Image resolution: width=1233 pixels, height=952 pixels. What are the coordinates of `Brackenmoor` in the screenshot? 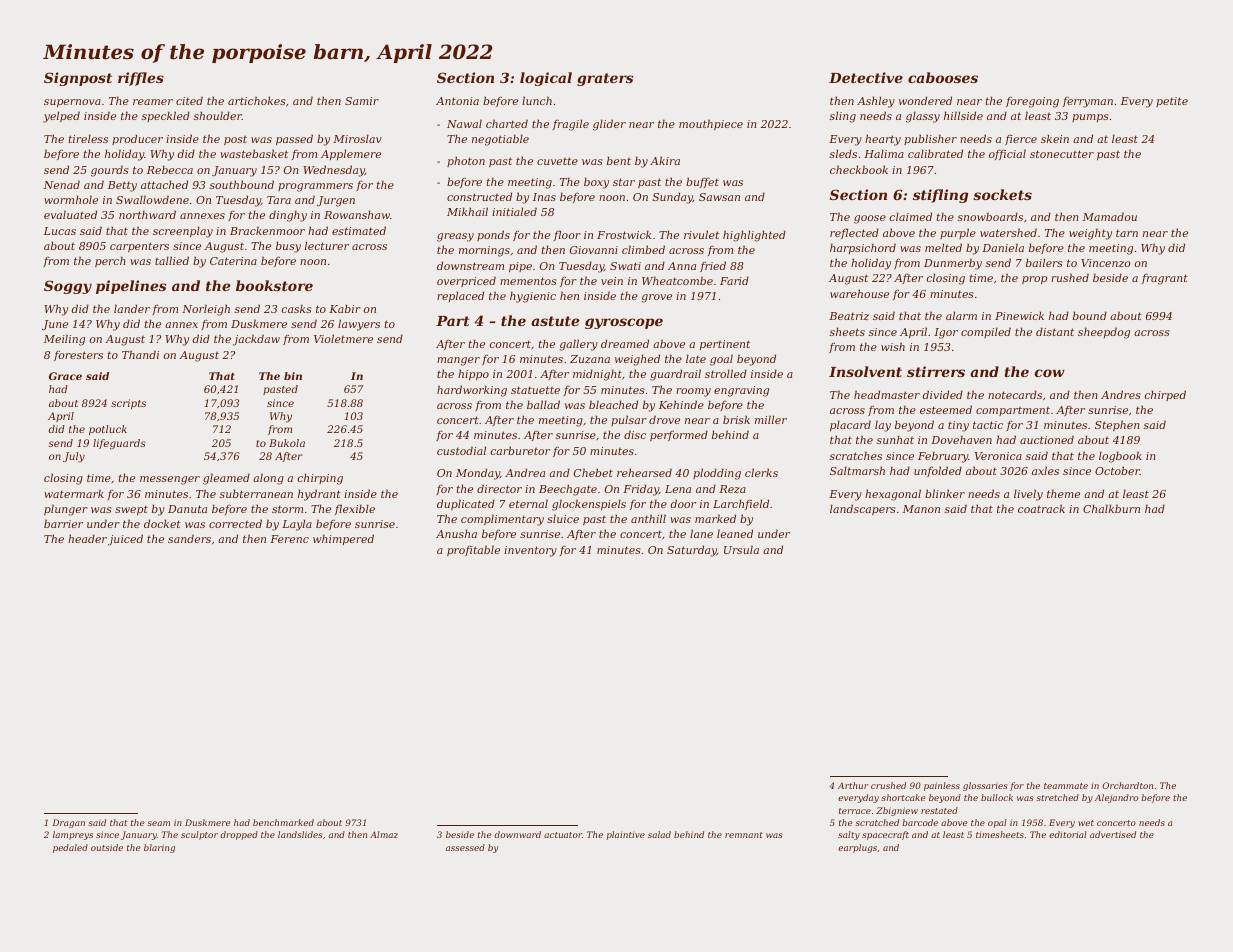 It's located at (267, 230).
